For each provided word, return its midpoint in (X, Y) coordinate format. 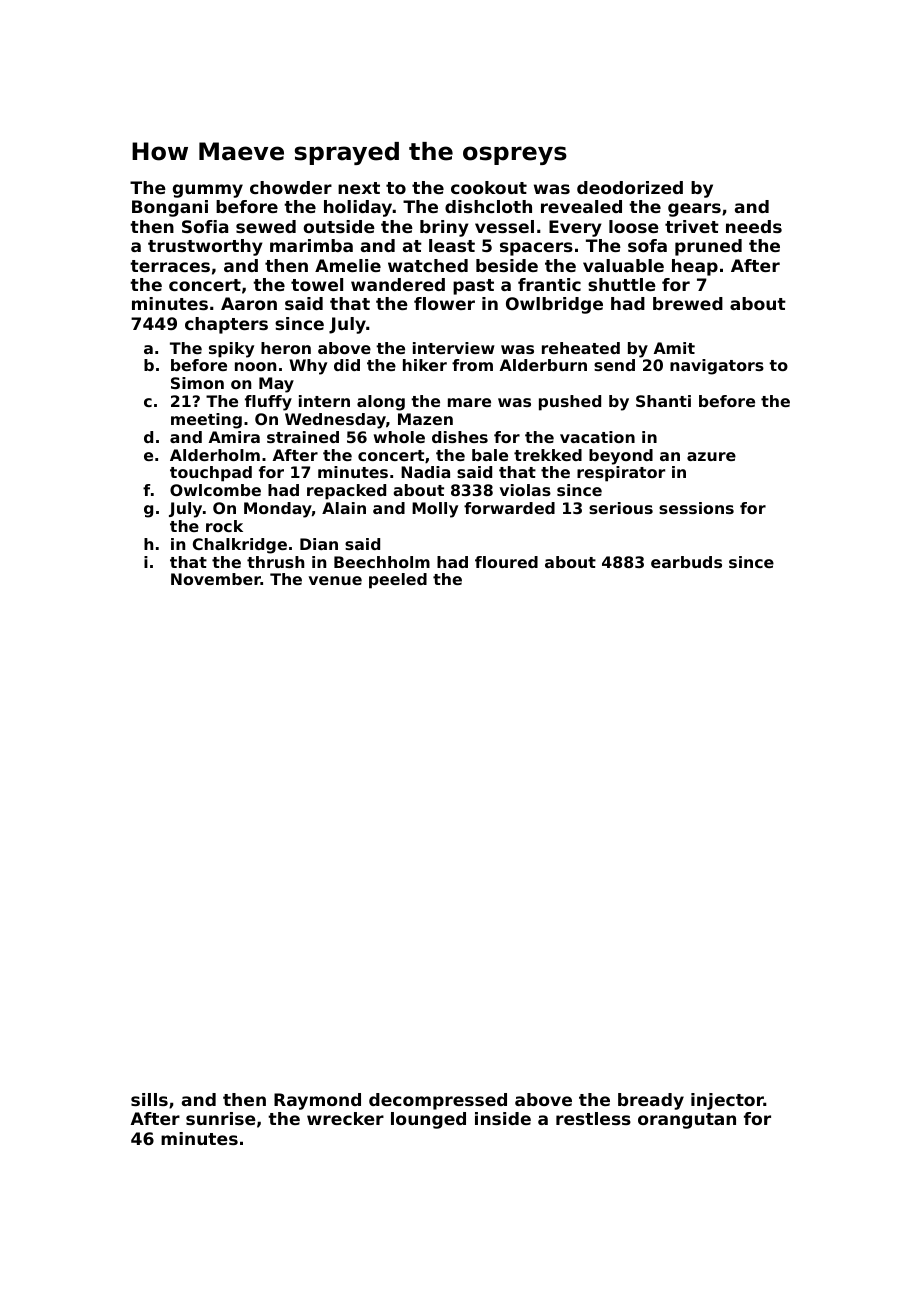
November (216, 579)
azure (711, 456)
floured (506, 562)
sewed (266, 226)
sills (149, 1099)
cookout (489, 187)
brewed (688, 303)
